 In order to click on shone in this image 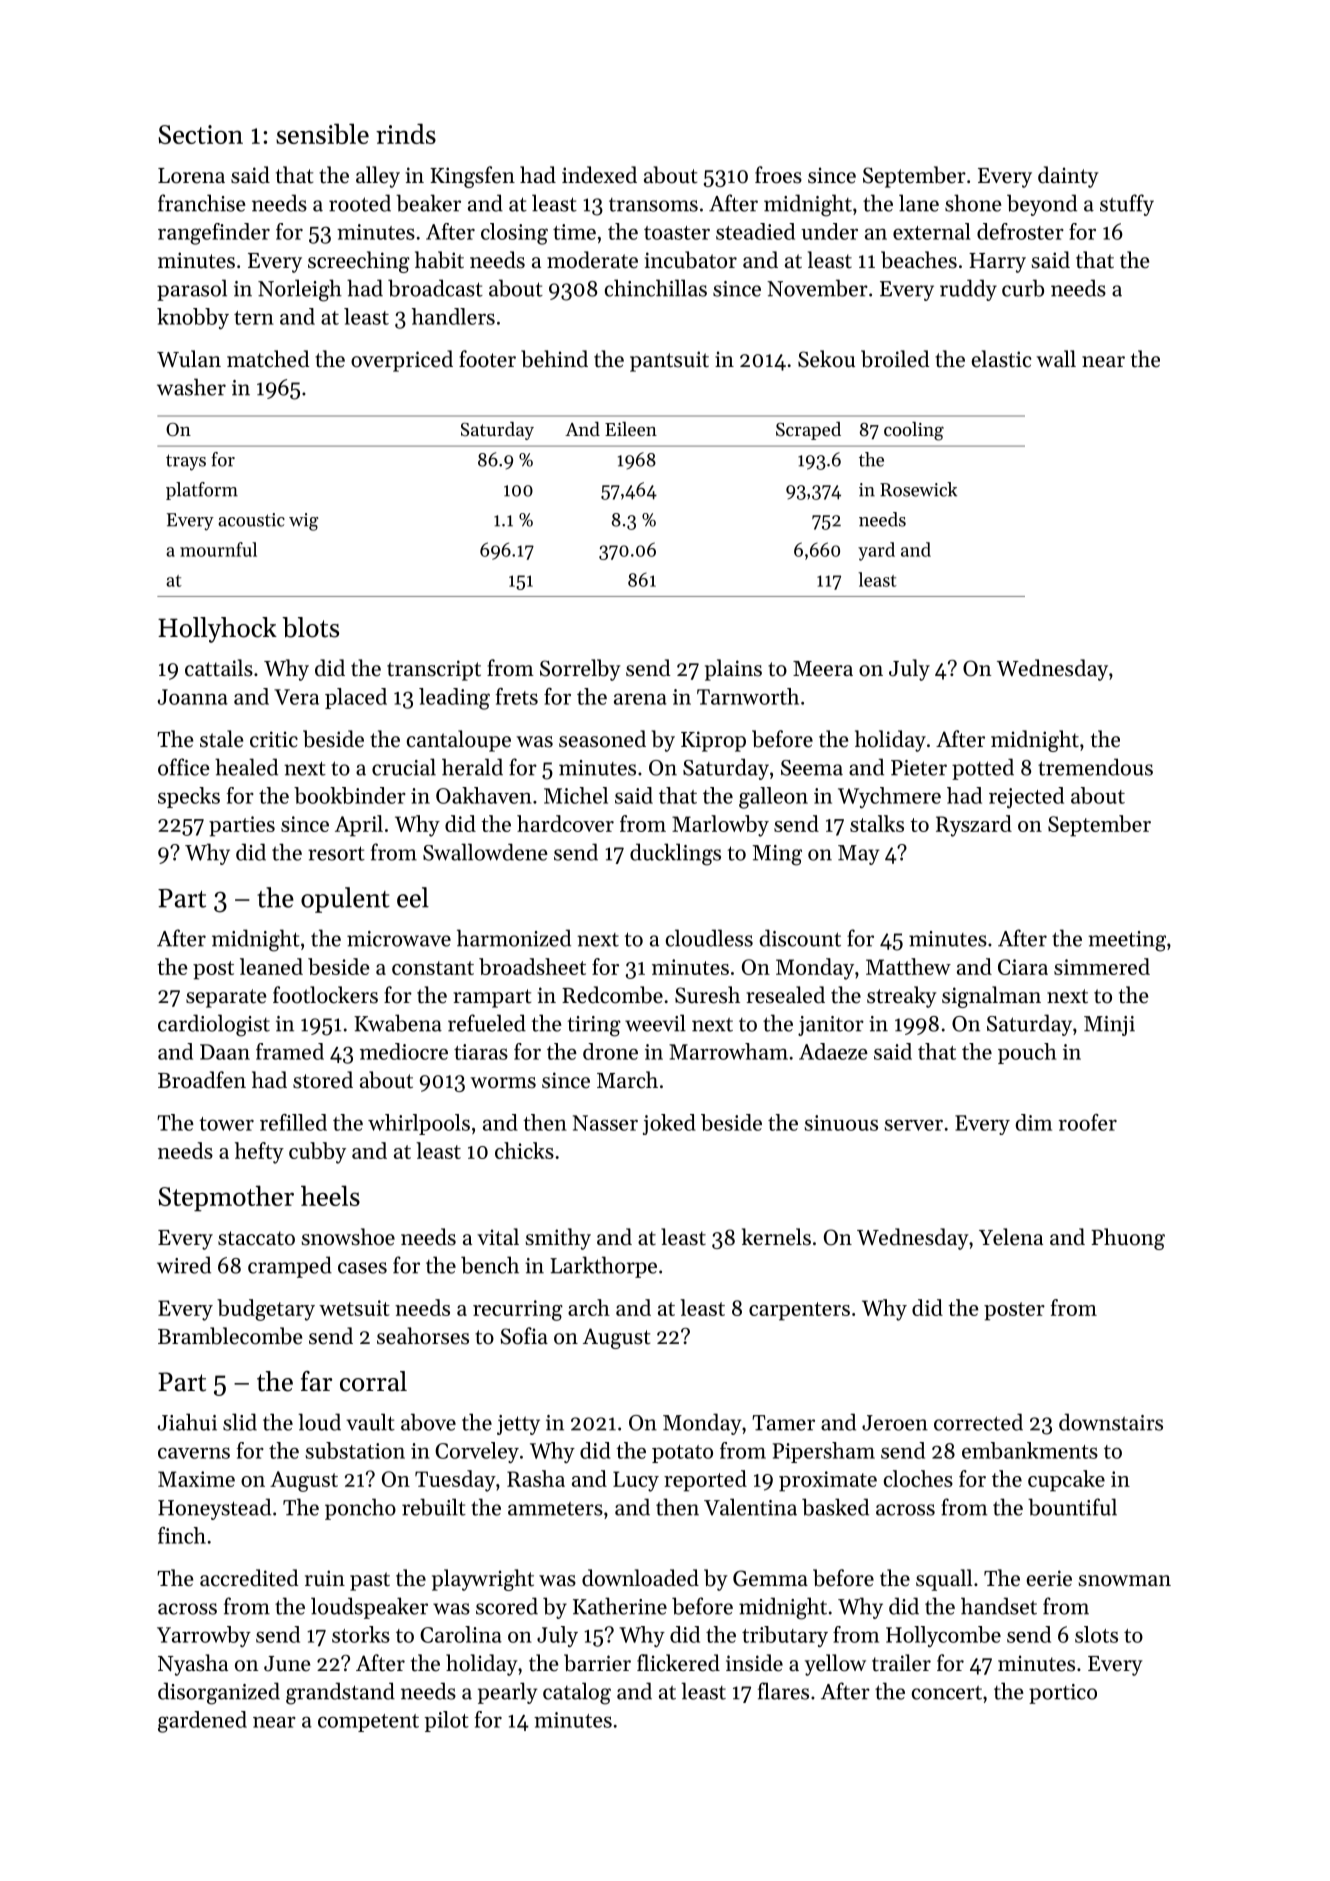, I will do `click(973, 203)`.
